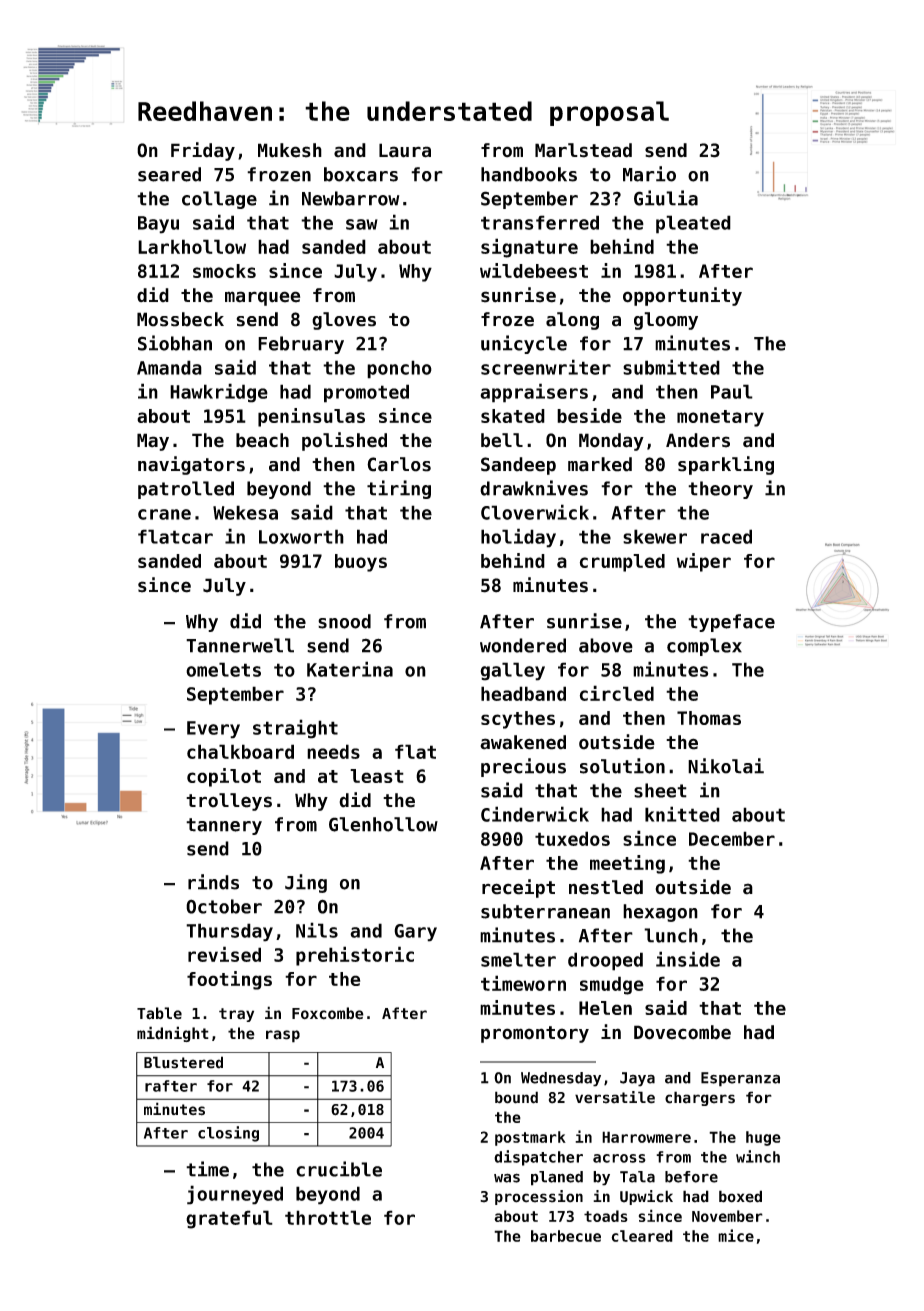 The width and height of the screenshot is (924, 1311). What do you see at coordinates (228, 1134) in the screenshot?
I see `closing` at bounding box center [228, 1134].
